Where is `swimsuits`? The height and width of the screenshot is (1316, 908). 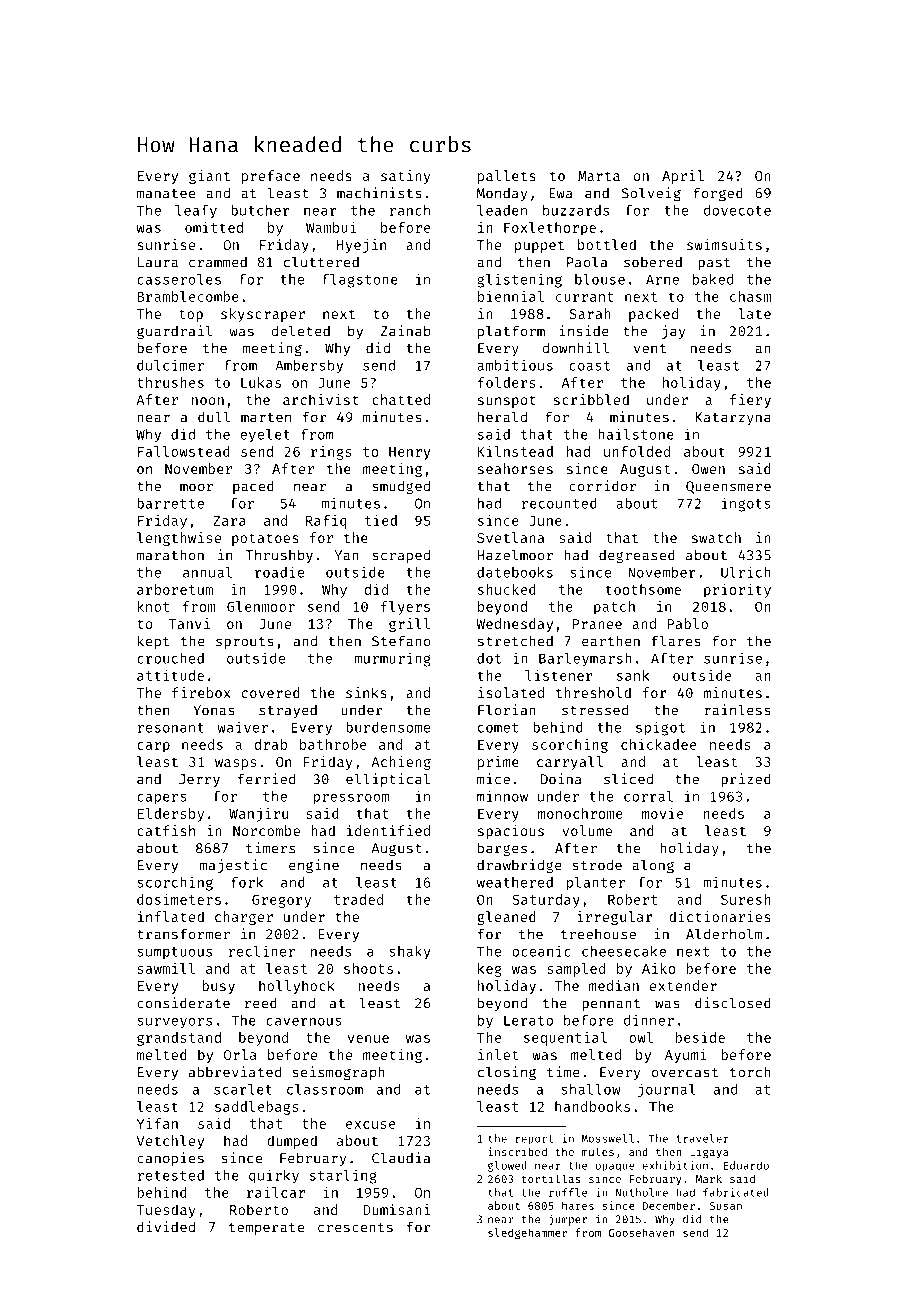
swimsuits is located at coordinates (724, 244).
